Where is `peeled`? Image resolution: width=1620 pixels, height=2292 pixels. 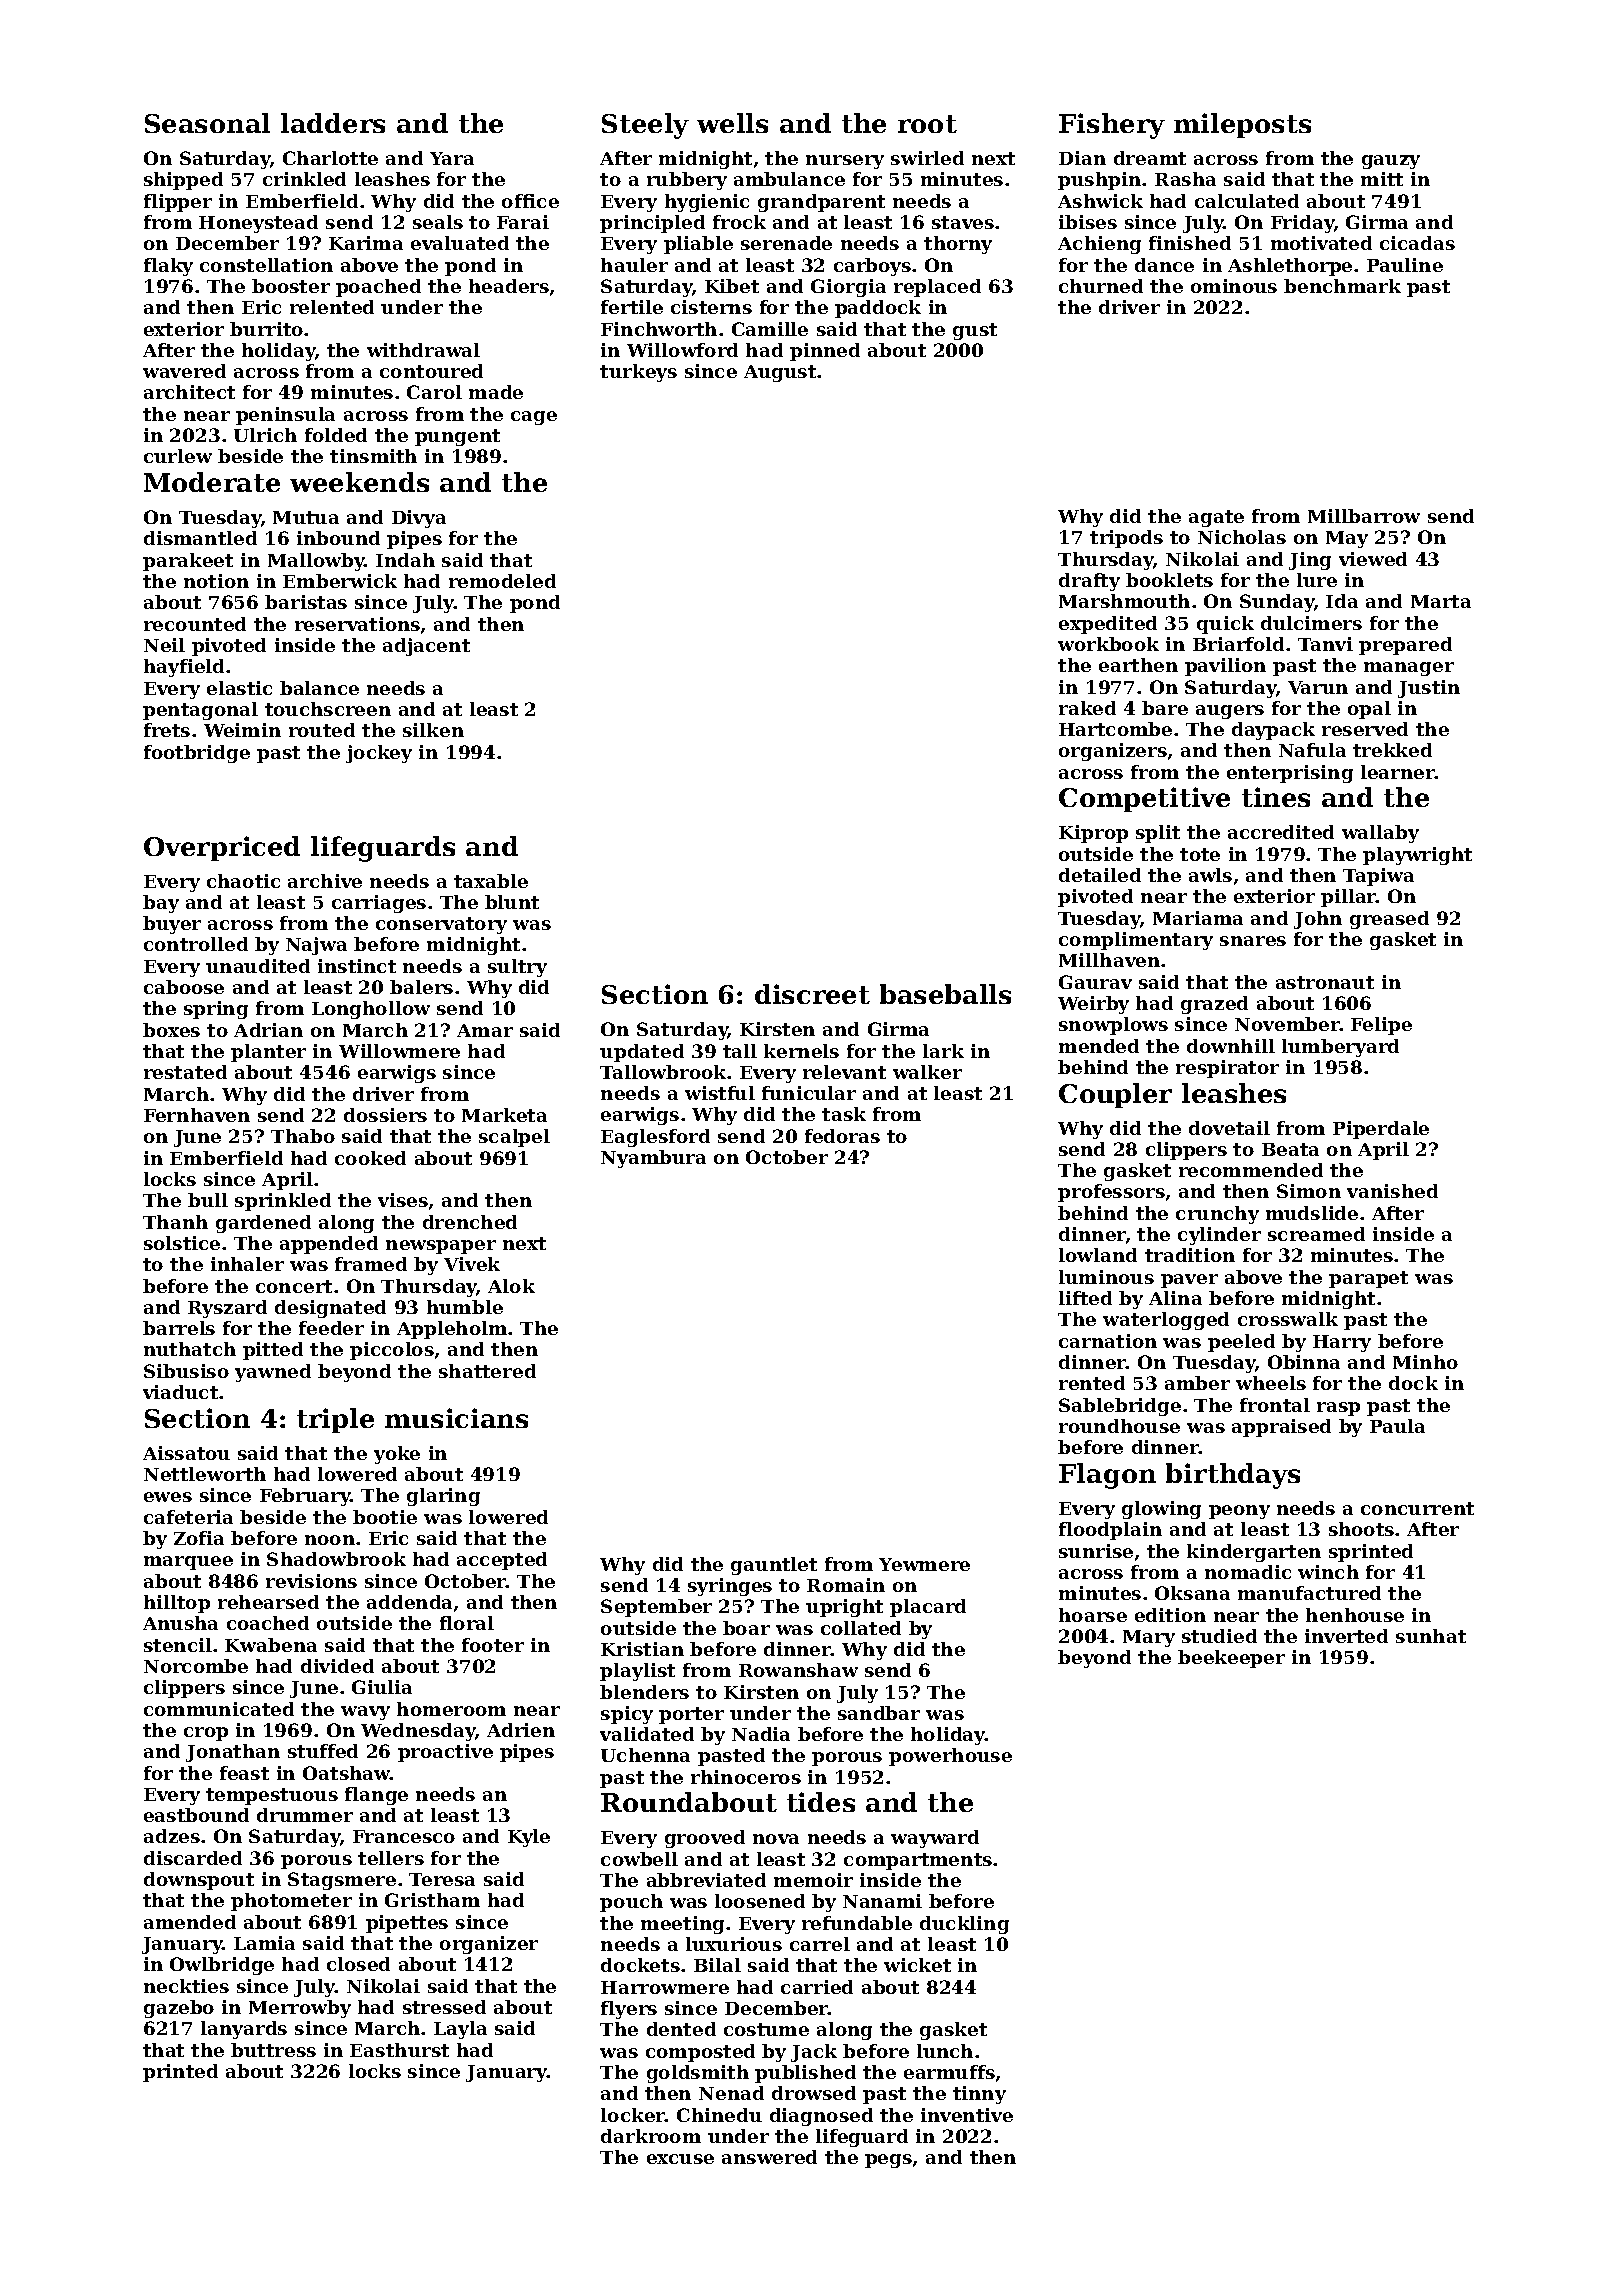 peeled is located at coordinates (1241, 1343).
